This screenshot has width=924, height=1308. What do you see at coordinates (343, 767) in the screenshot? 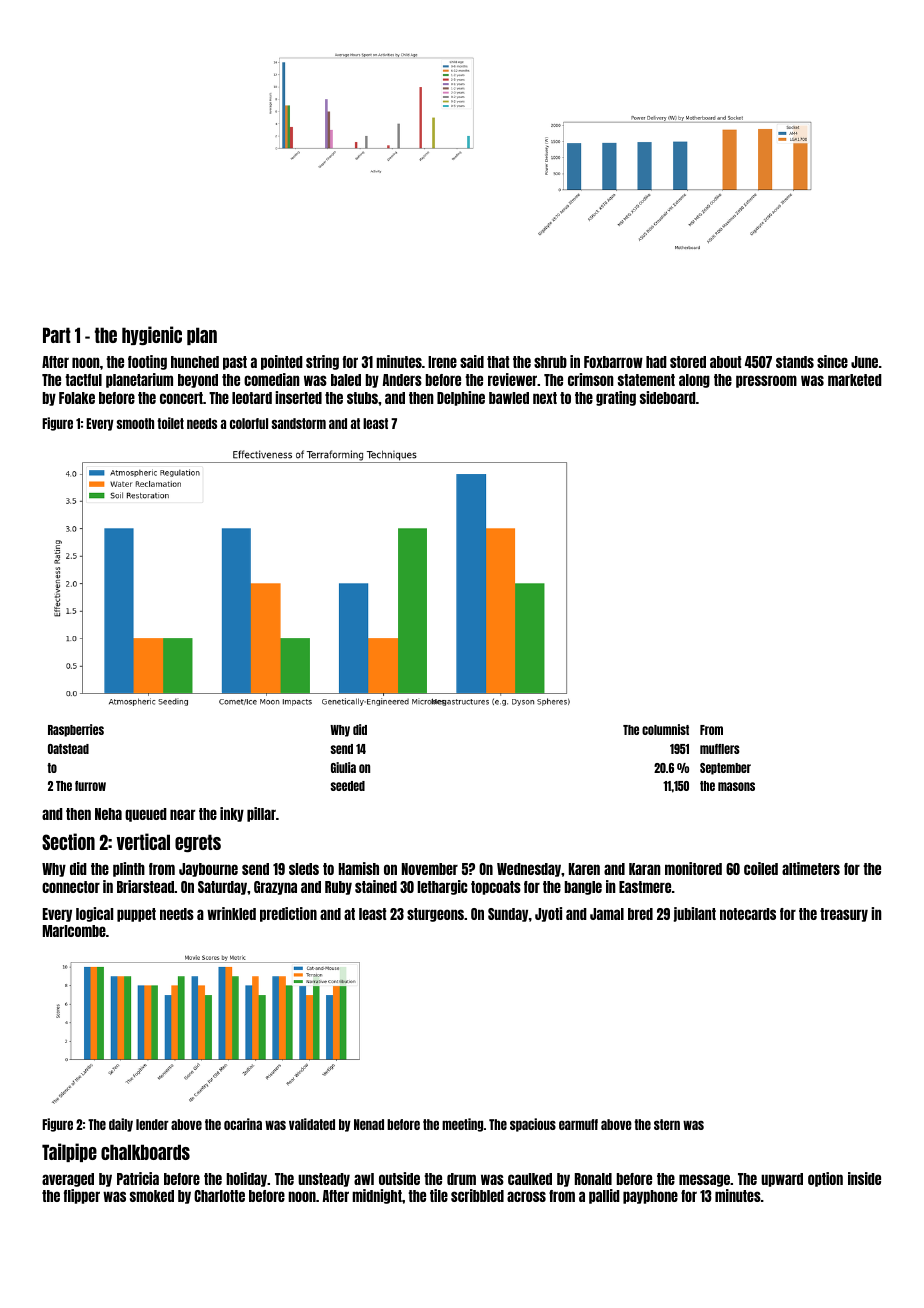
I see `Giulia` at bounding box center [343, 767].
